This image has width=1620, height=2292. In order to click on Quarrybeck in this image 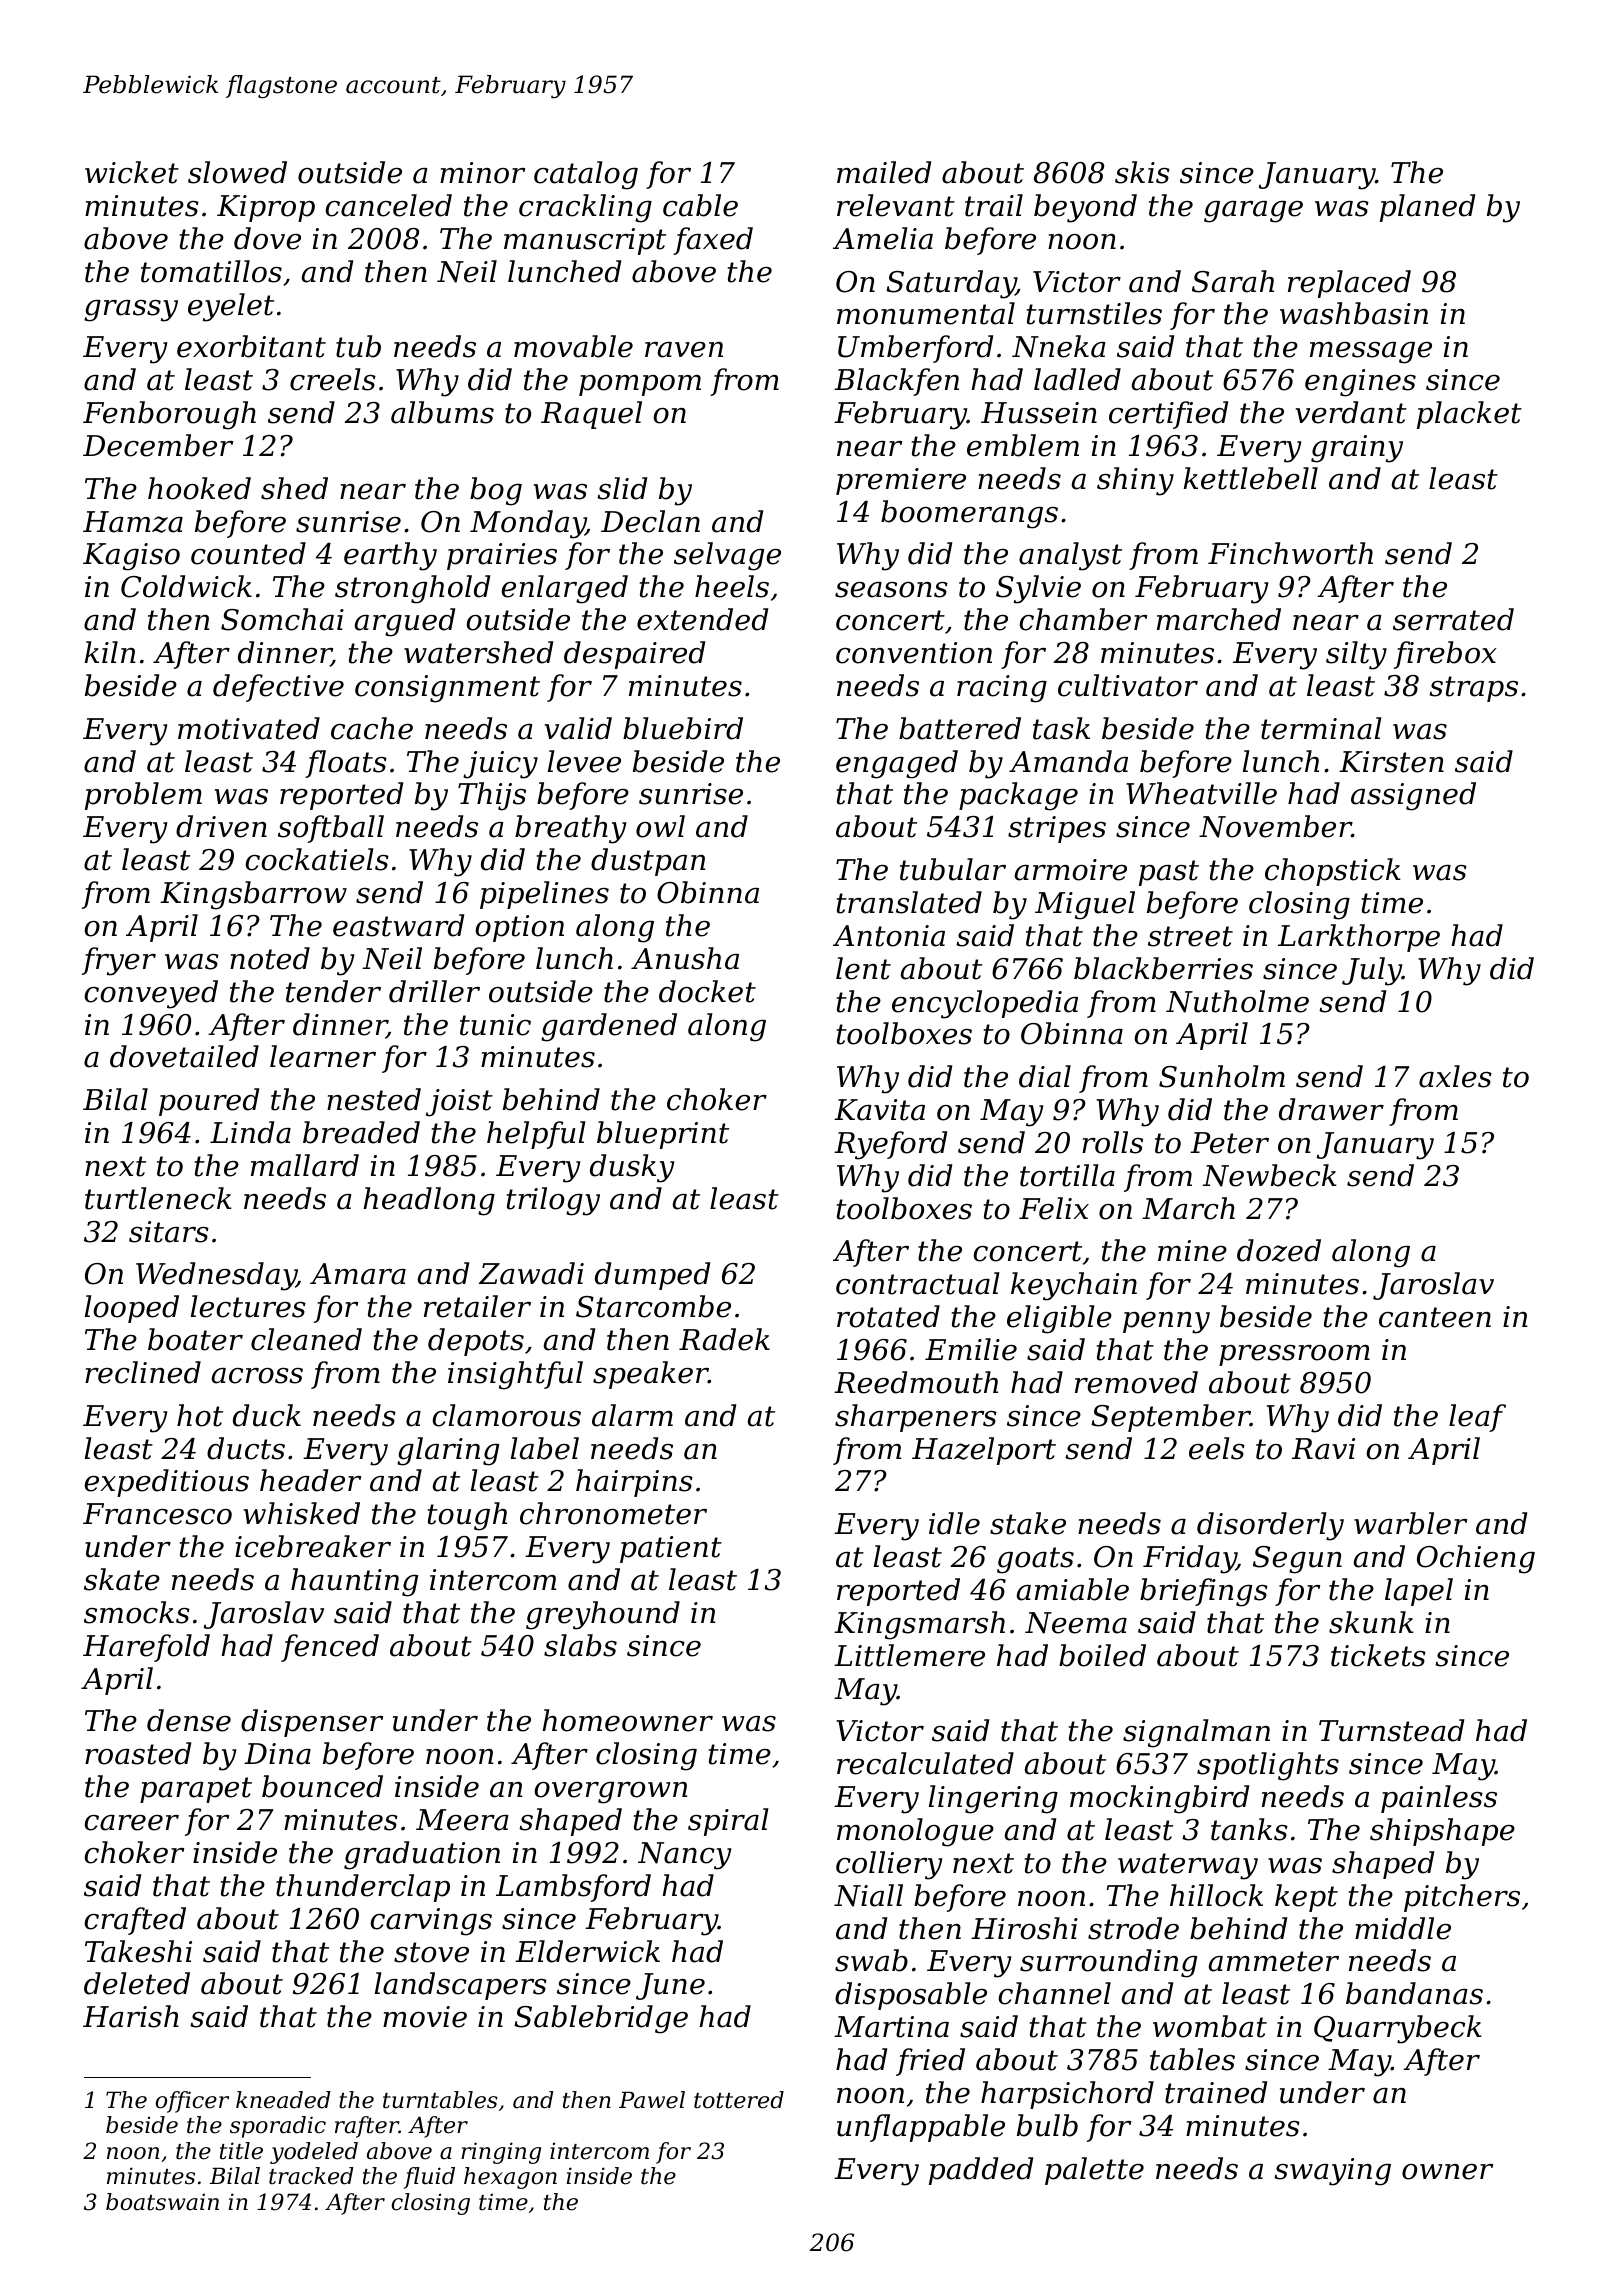, I will do `click(1398, 2029)`.
